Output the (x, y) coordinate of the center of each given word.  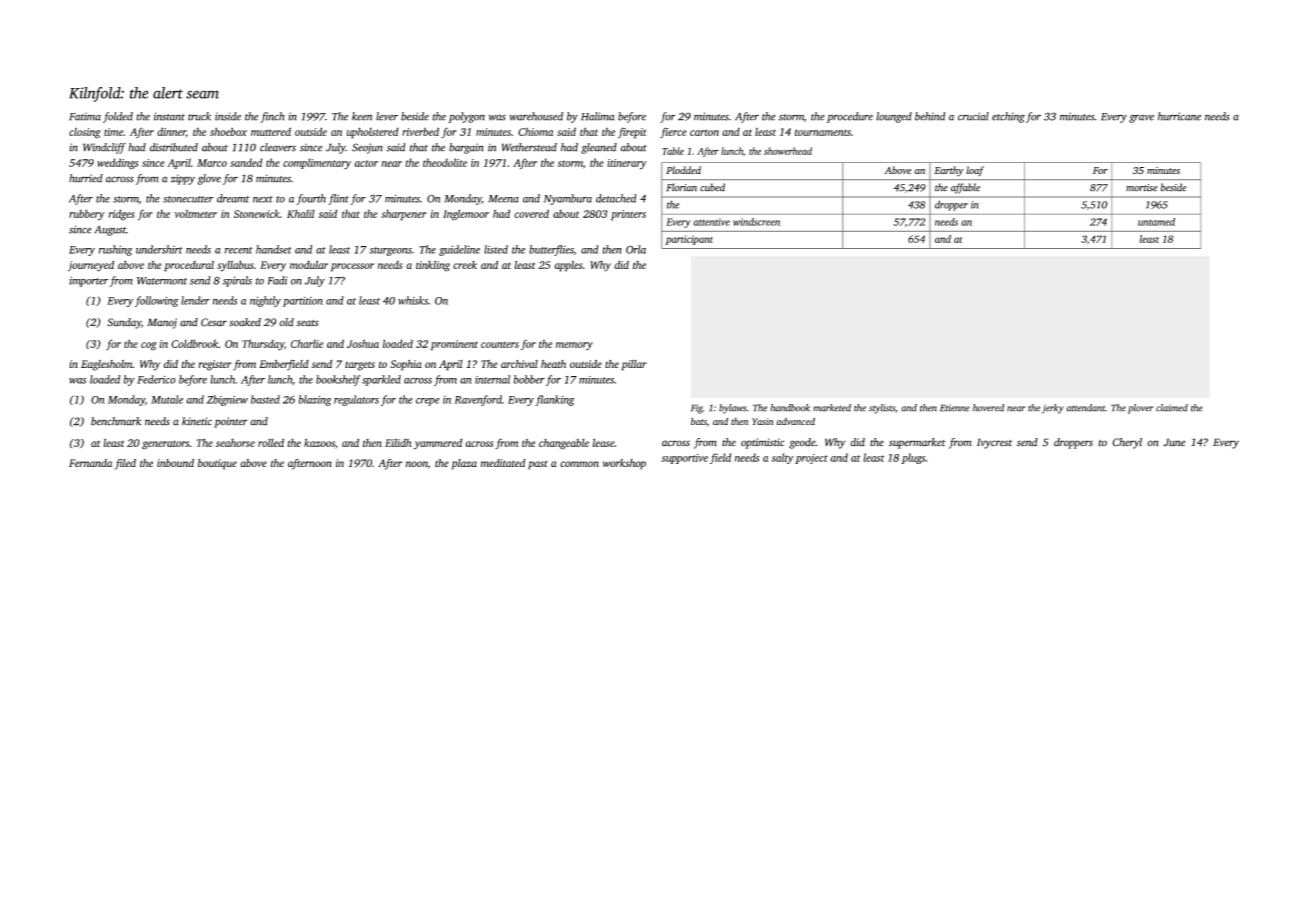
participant (689, 240)
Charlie (307, 343)
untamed (1156, 222)
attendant (1085, 408)
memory (574, 346)
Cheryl (1127, 443)
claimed (1172, 408)
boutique (217, 464)
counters (500, 344)
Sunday (124, 323)
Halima (598, 116)
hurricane (1179, 116)
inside (228, 116)
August (110, 231)
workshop (624, 464)
